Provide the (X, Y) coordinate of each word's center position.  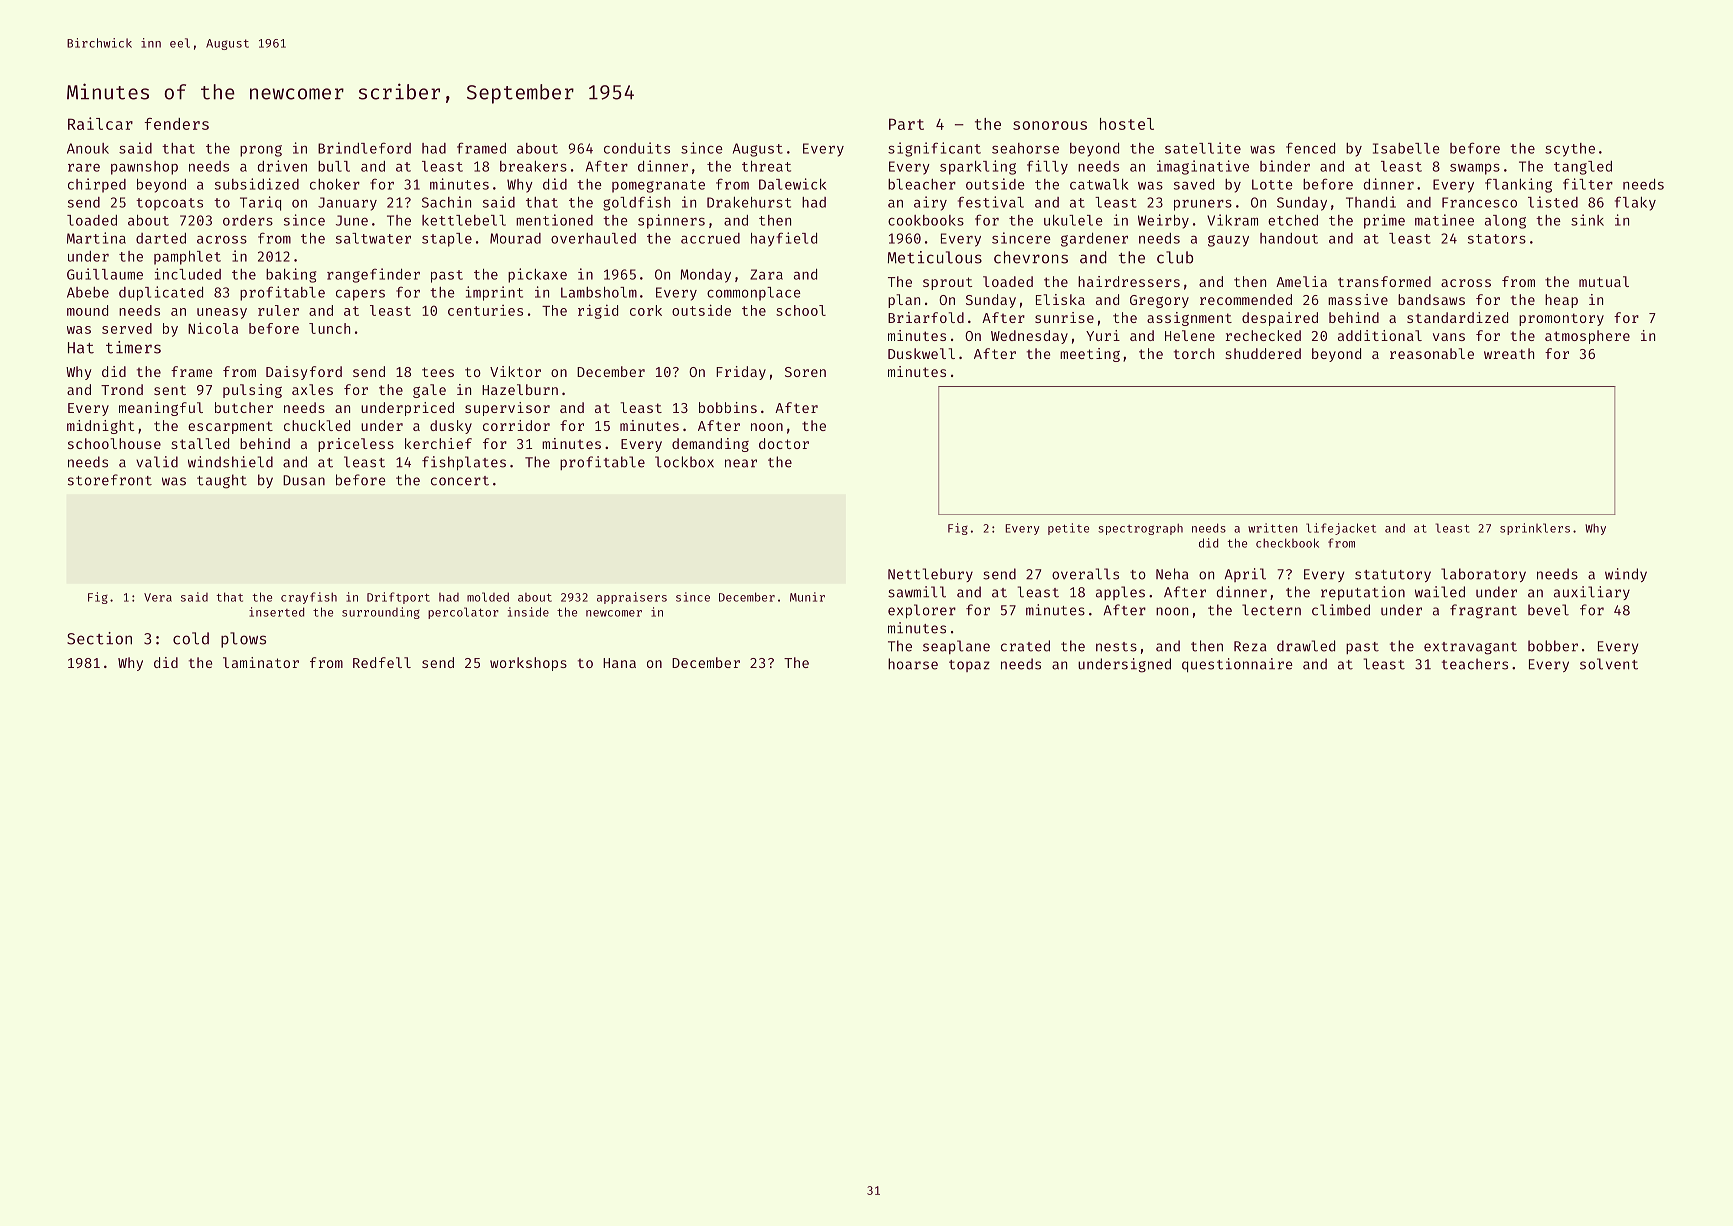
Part (906, 124)
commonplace (754, 294)
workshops (528, 664)
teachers (1475, 664)
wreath (1509, 353)
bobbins (728, 407)
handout (1289, 238)
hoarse (913, 664)
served (127, 328)
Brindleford (364, 148)
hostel (1127, 124)
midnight (100, 427)
